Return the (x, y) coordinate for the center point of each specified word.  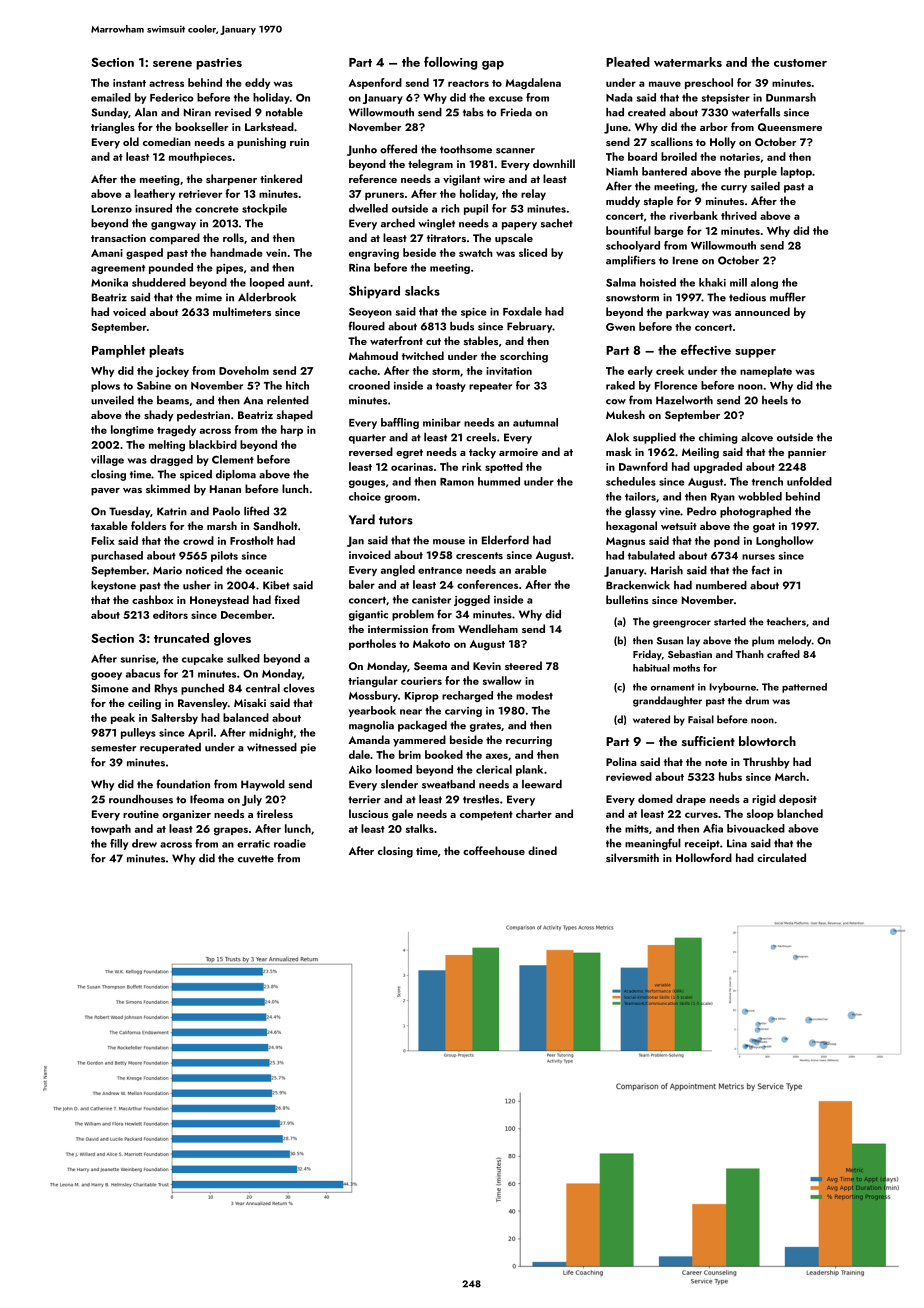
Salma (621, 282)
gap (493, 65)
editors (170, 614)
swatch (476, 252)
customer (800, 63)
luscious (368, 813)
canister (431, 600)
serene (172, 64)
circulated (781, 857)
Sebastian (690, 654)
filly (119, 844)
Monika (109, 282)
